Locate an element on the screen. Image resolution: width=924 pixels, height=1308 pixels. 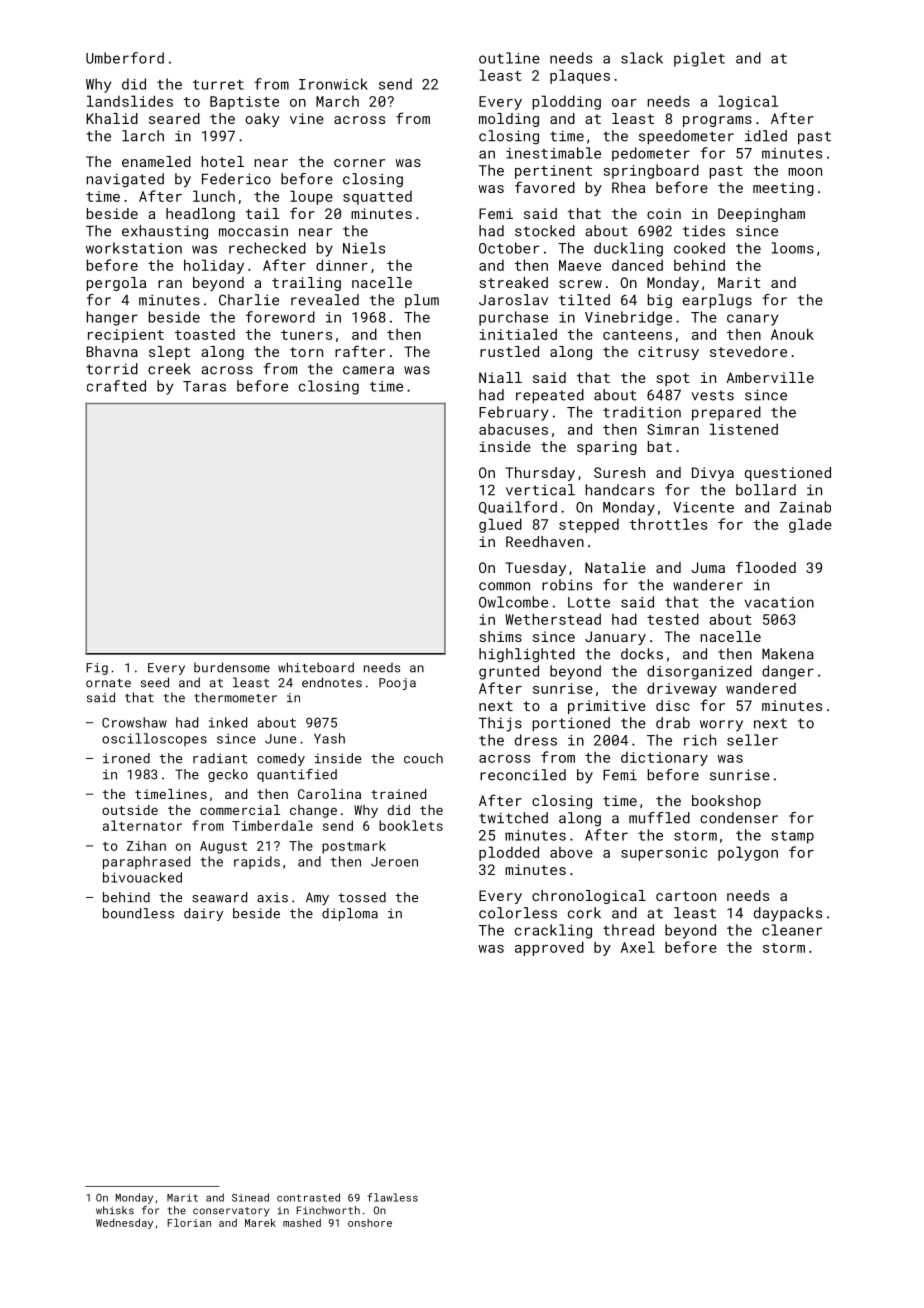
workstation is located at coordinates (134, 248).
